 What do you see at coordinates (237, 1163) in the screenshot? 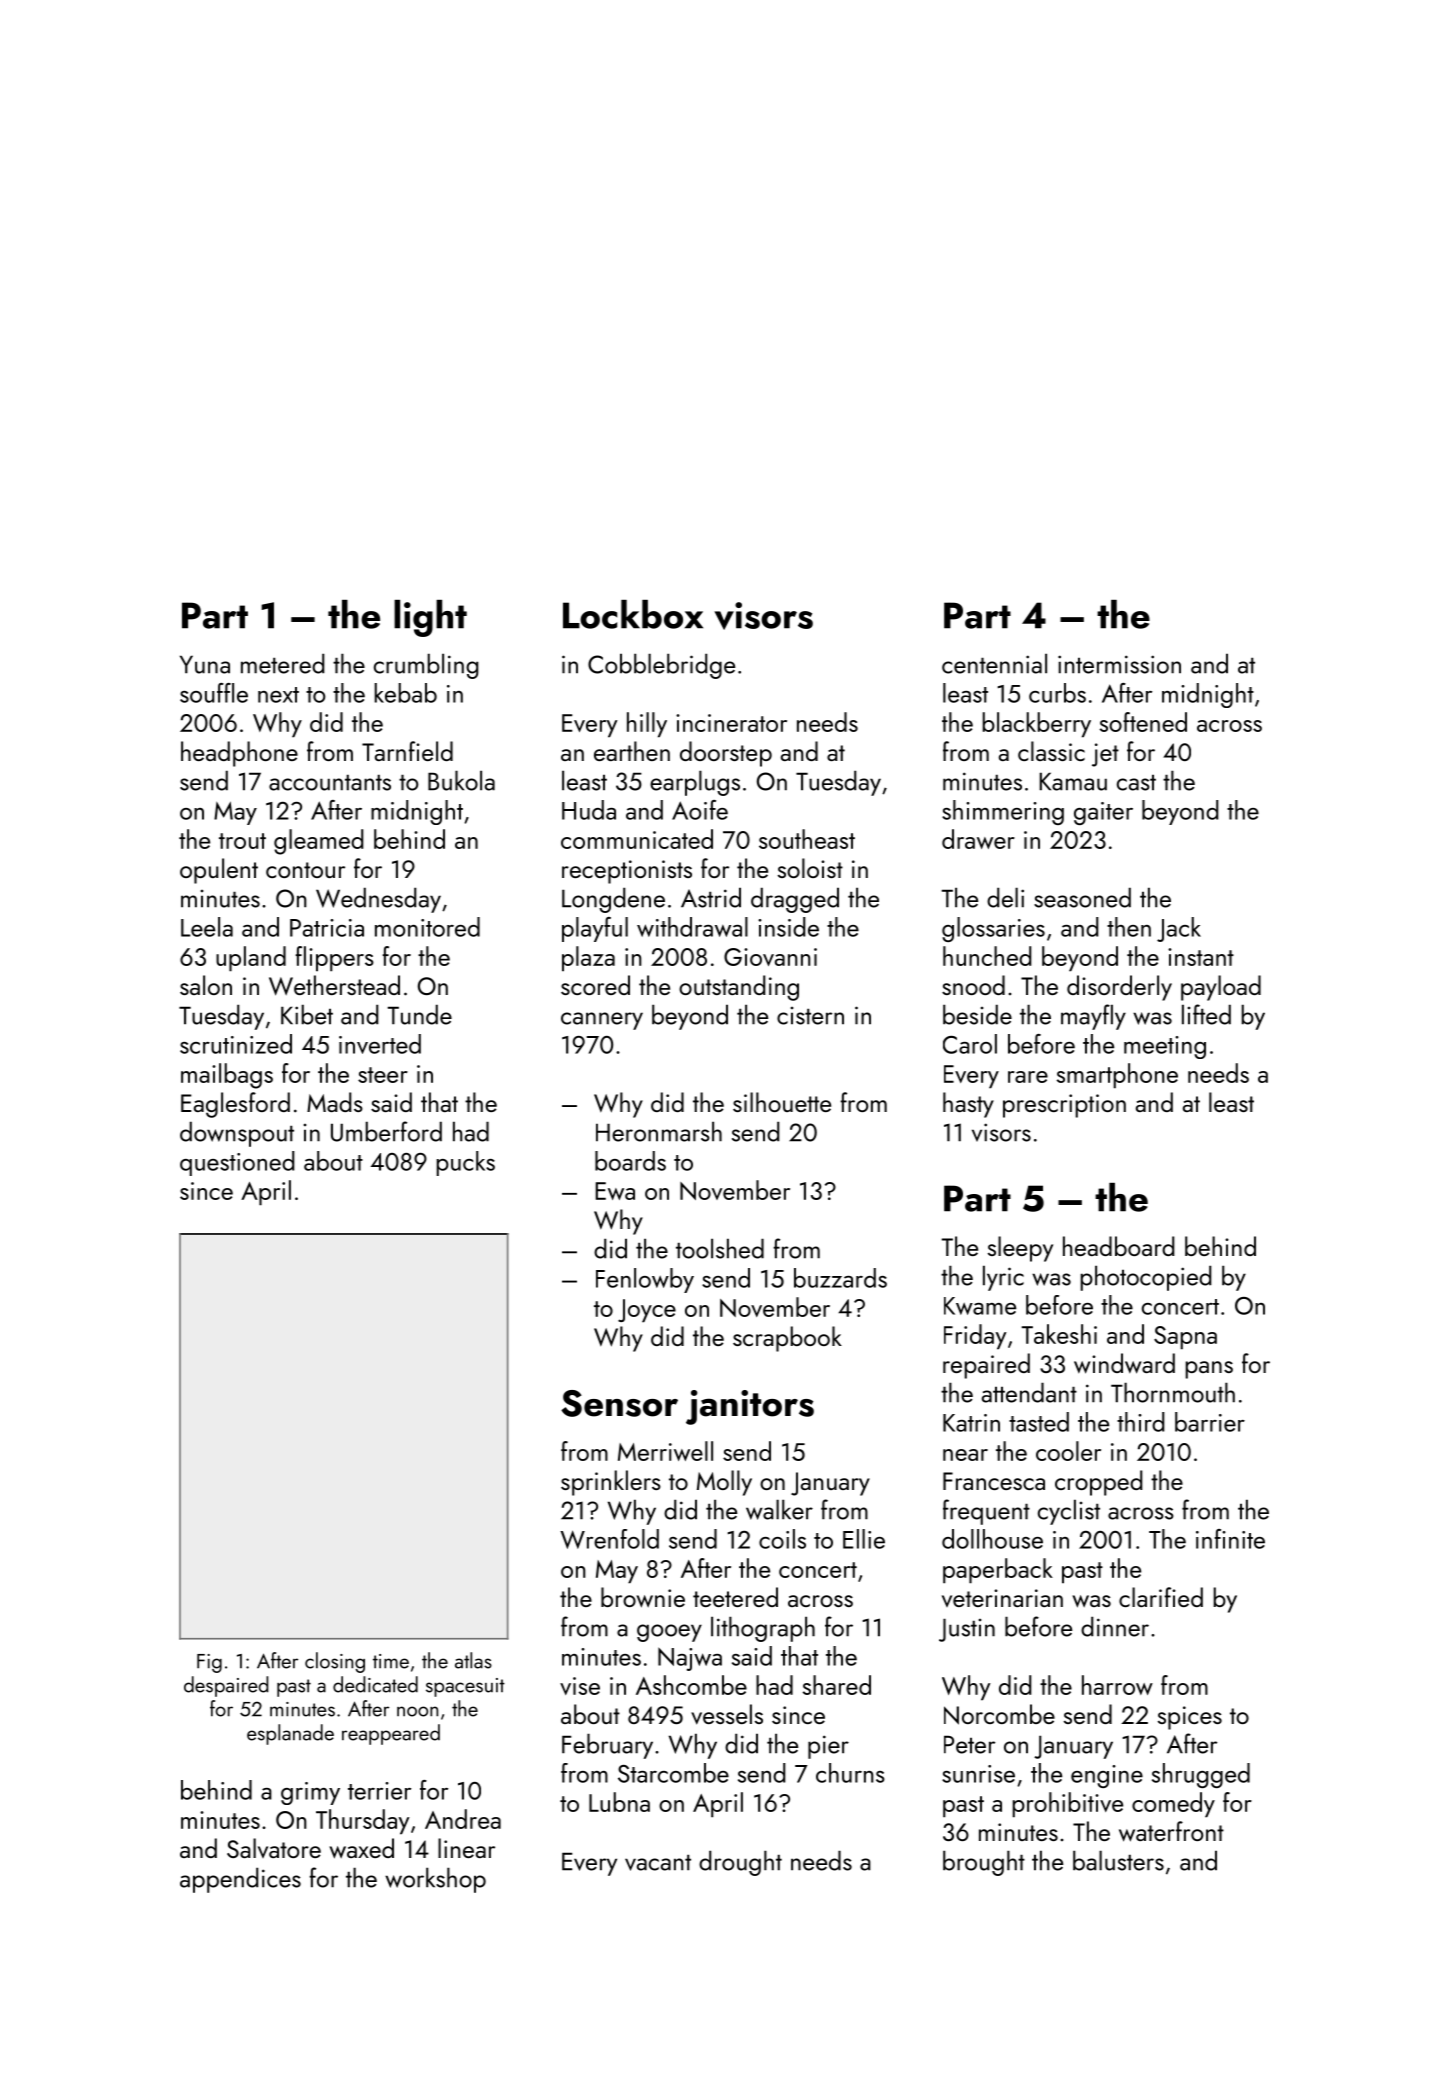
I see `questioned` at bounding box center [237, 1163].
